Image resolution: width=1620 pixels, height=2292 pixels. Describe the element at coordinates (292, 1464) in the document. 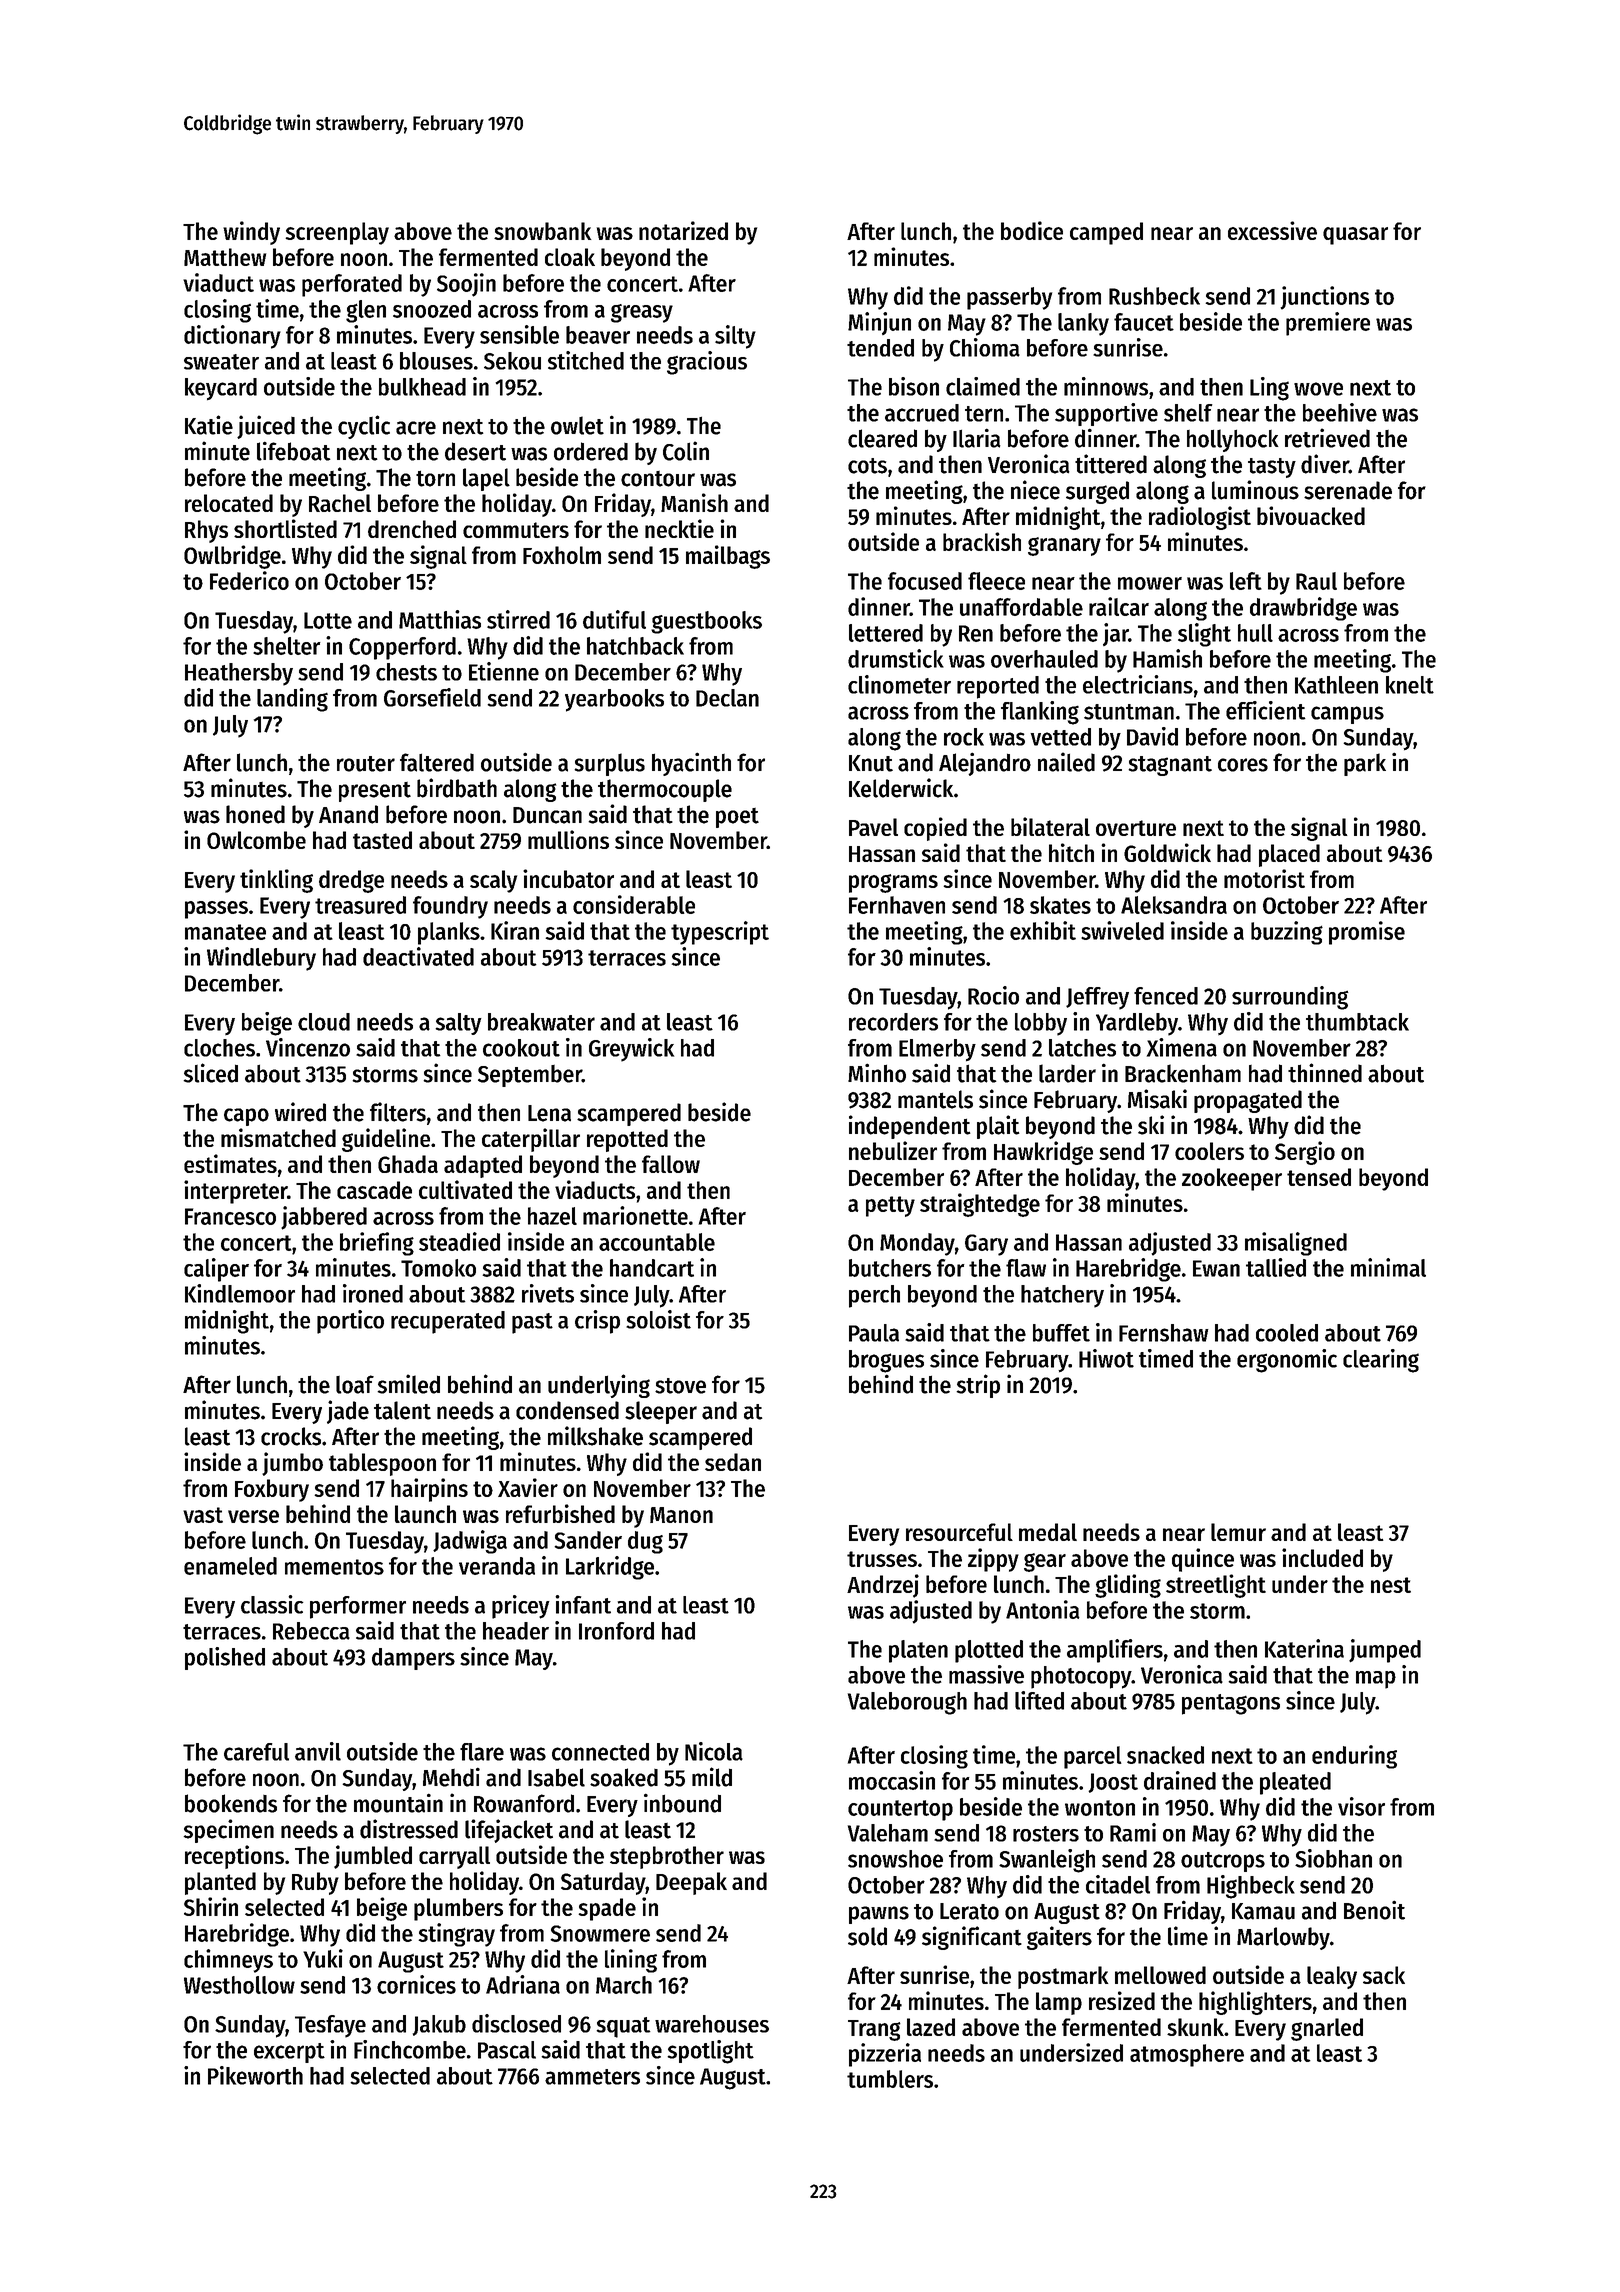

I see `jumbo` at that location.
